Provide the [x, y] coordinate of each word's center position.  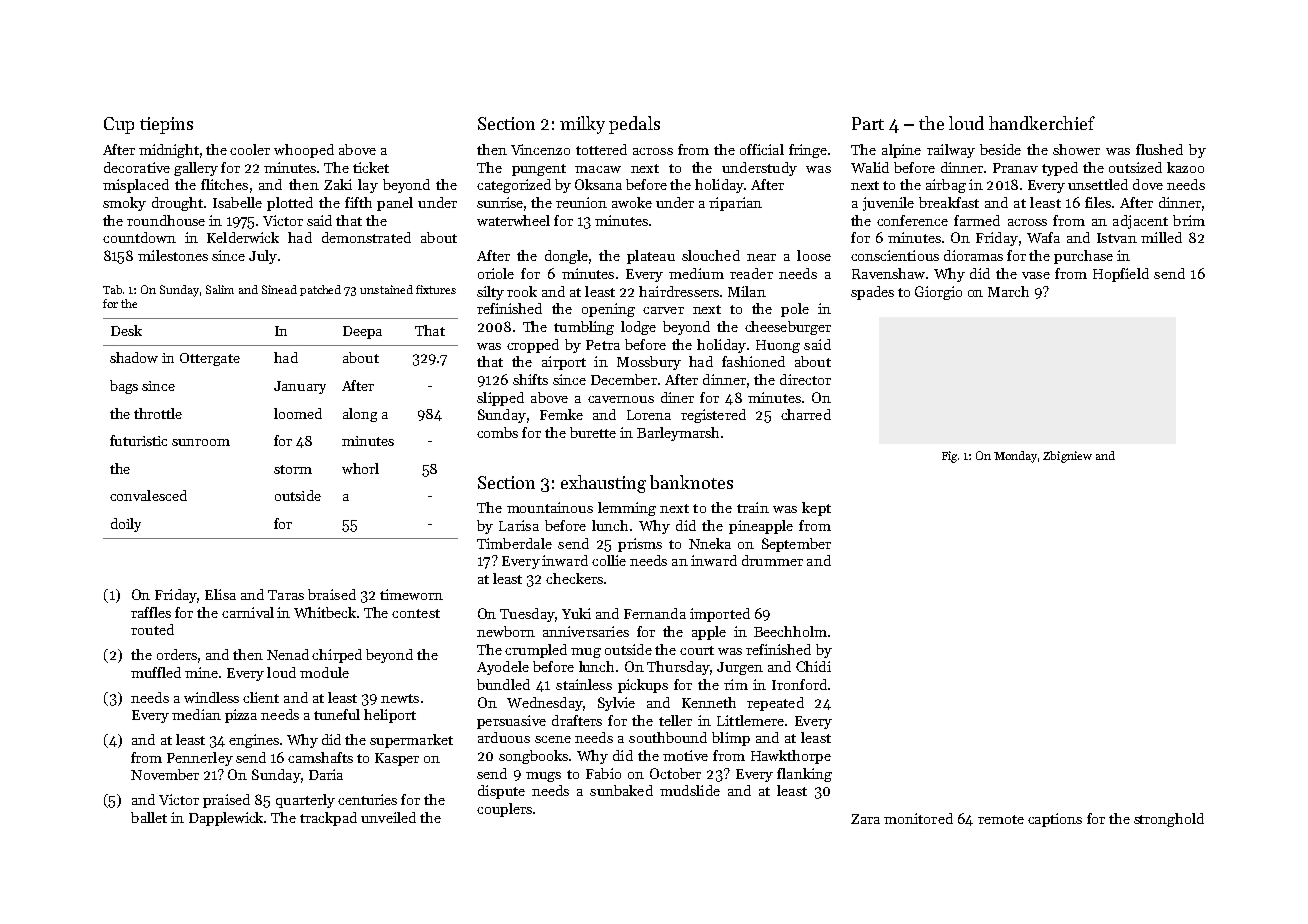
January [300, 387]
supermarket [411, 741]
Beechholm [790, 631]
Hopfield [1121, 275]
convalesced [148, 495]
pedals [634, 125]
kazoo [1185, 167]
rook [522, 291]
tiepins [166, 125]
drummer [772, 560]
